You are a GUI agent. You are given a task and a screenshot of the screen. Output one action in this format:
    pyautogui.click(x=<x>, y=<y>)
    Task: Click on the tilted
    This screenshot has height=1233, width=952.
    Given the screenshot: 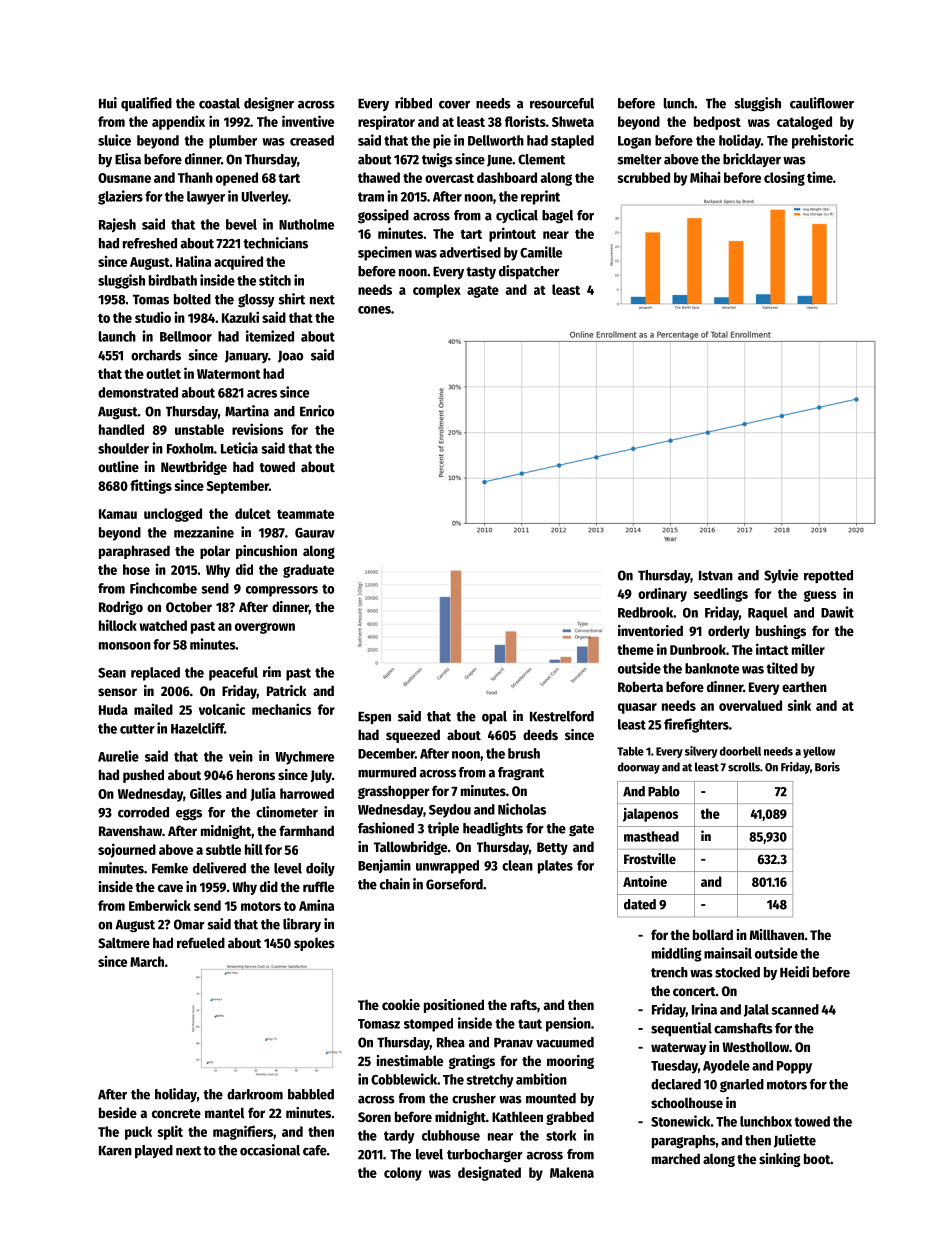 What is the action you would take?
    pyautogui.click(x=782, y=668)
